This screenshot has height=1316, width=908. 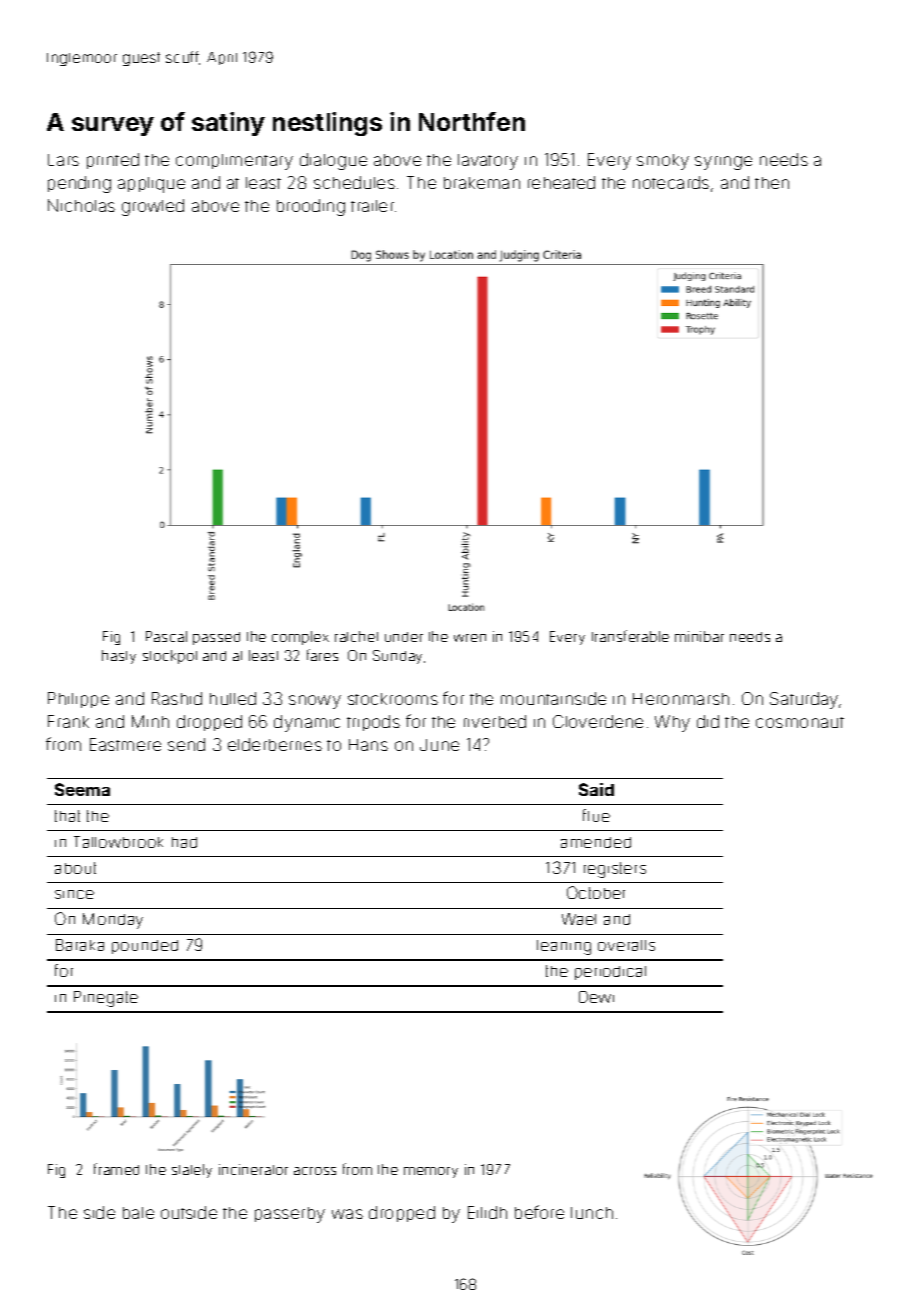 What do you see at coordinates (482, 183) in the screenshot?
I see `brakeman` at bounding box center [482, 183].
